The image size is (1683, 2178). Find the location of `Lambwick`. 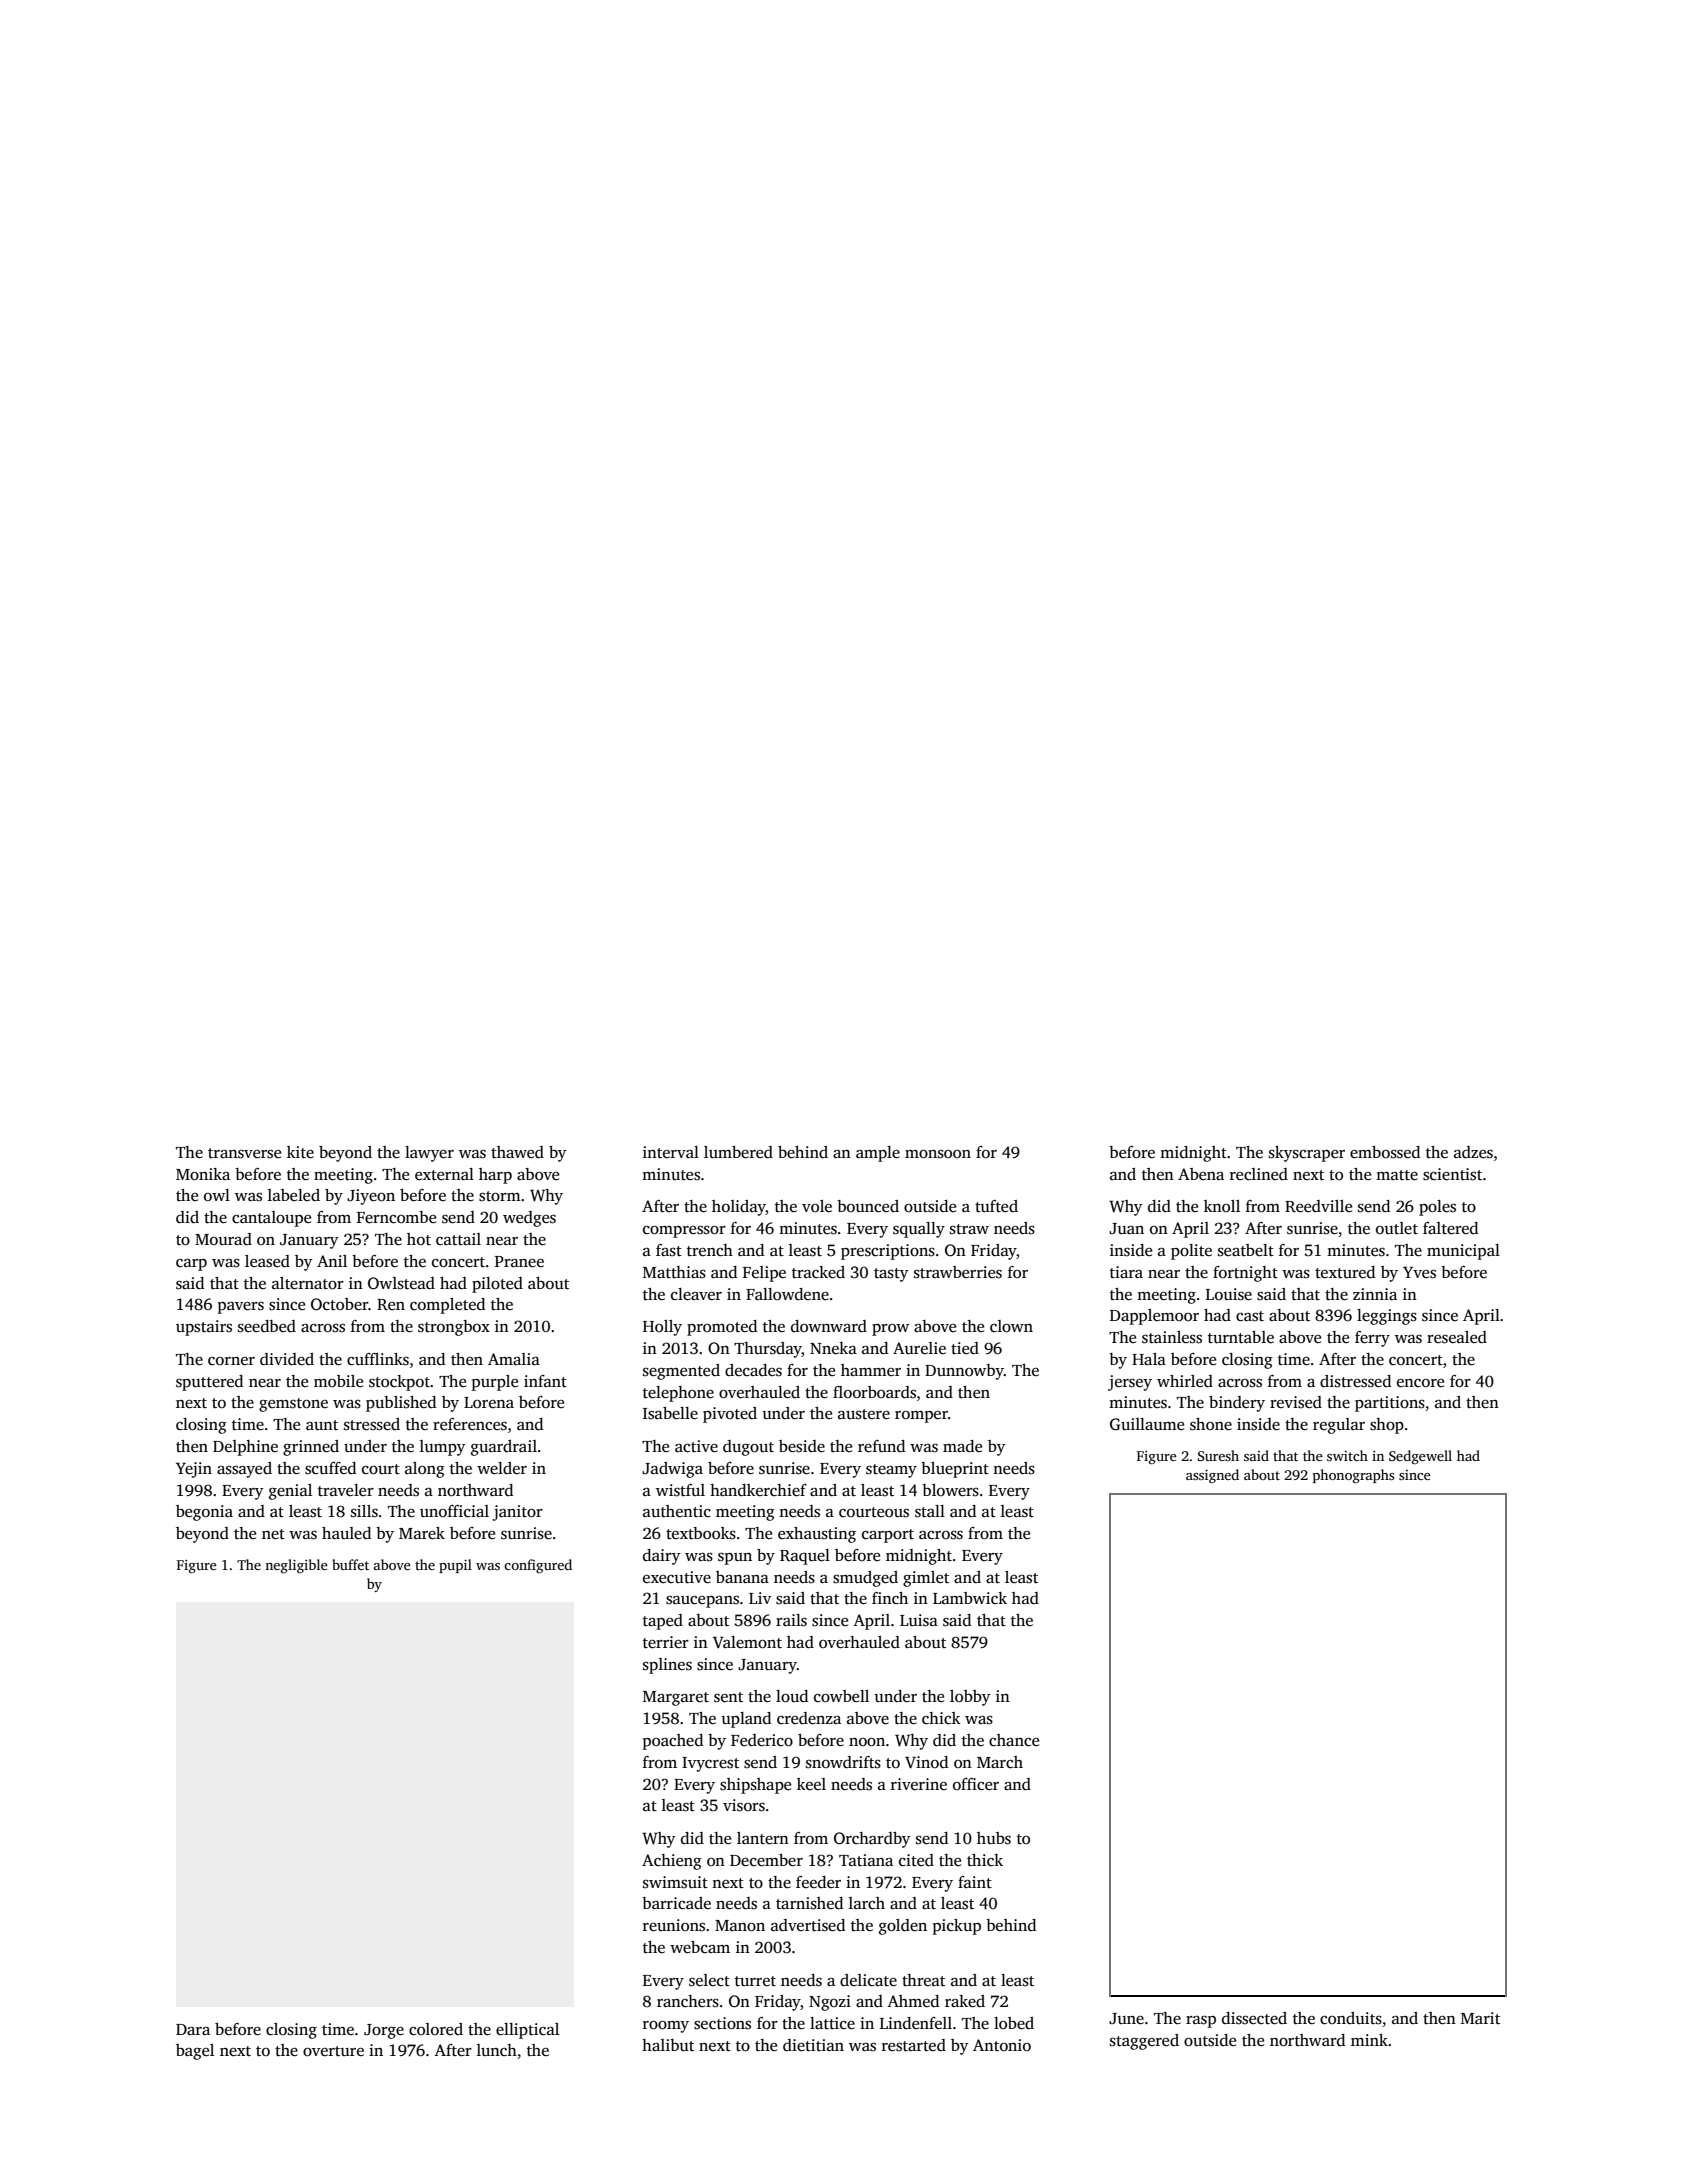

Lambwick is located at coordinates (970, 1598).
